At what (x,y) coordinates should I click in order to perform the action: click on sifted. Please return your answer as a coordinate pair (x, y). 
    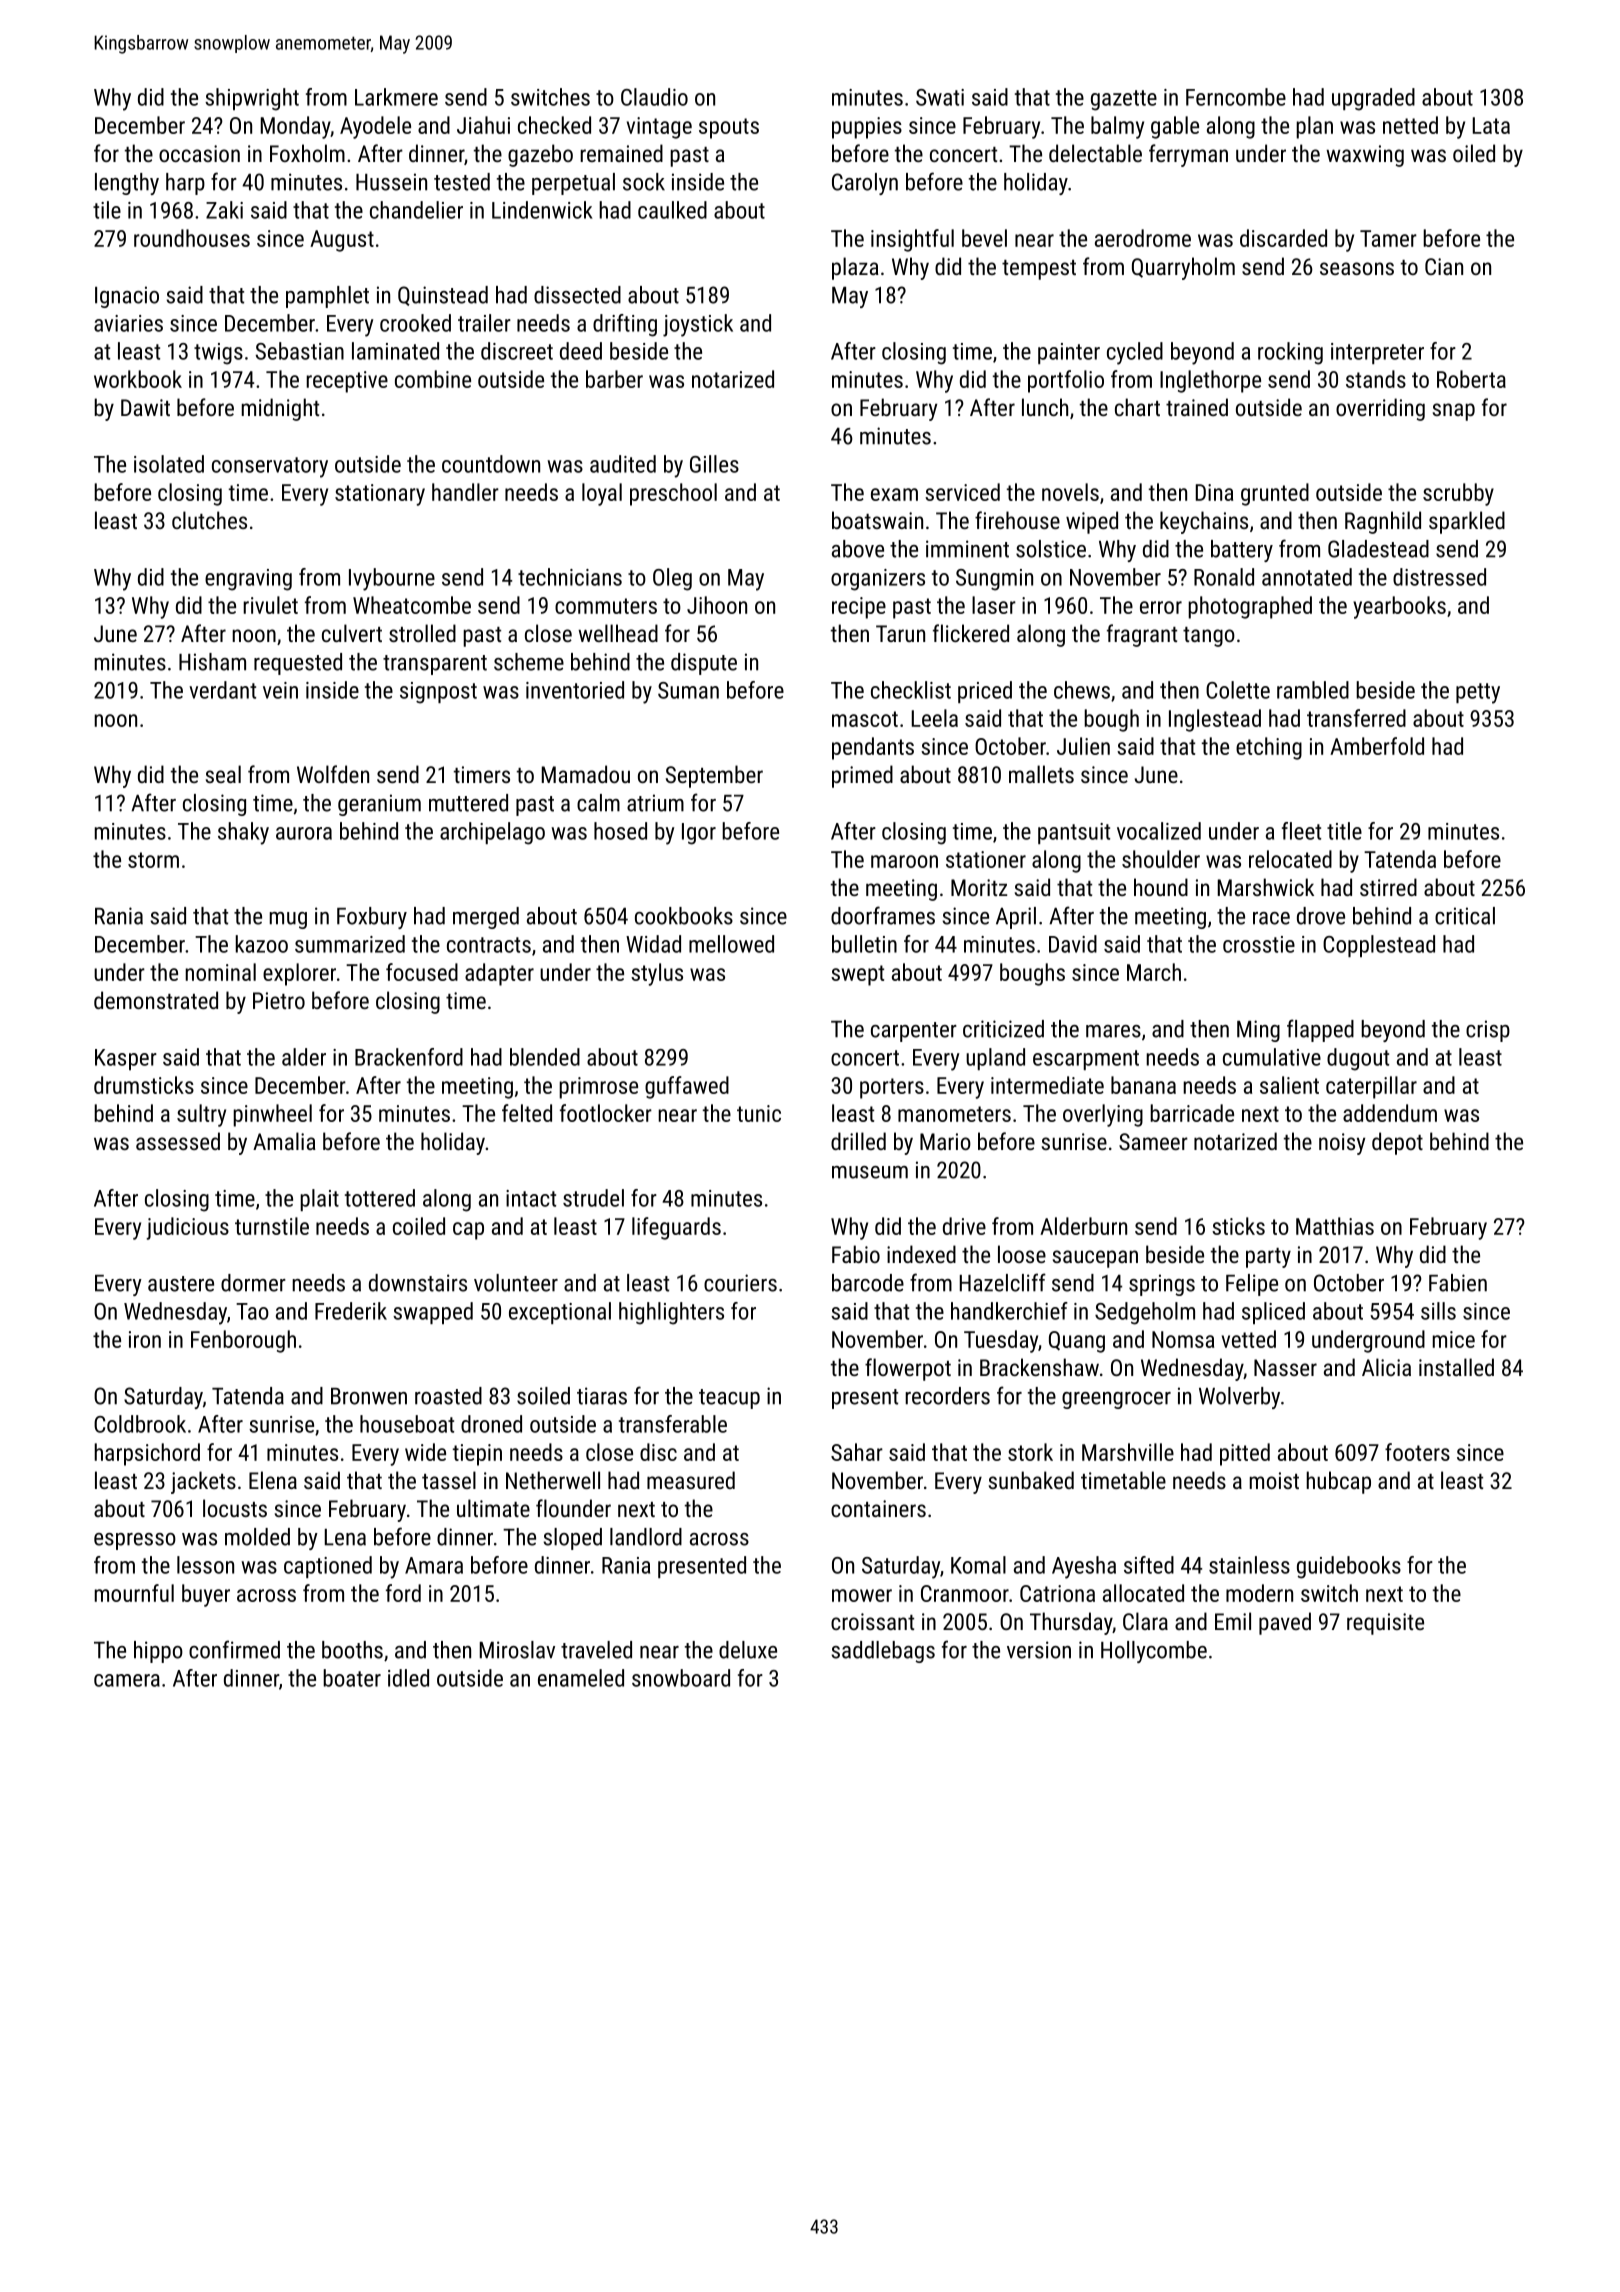
    Looking at the image, I should click on (1149, 1565).
